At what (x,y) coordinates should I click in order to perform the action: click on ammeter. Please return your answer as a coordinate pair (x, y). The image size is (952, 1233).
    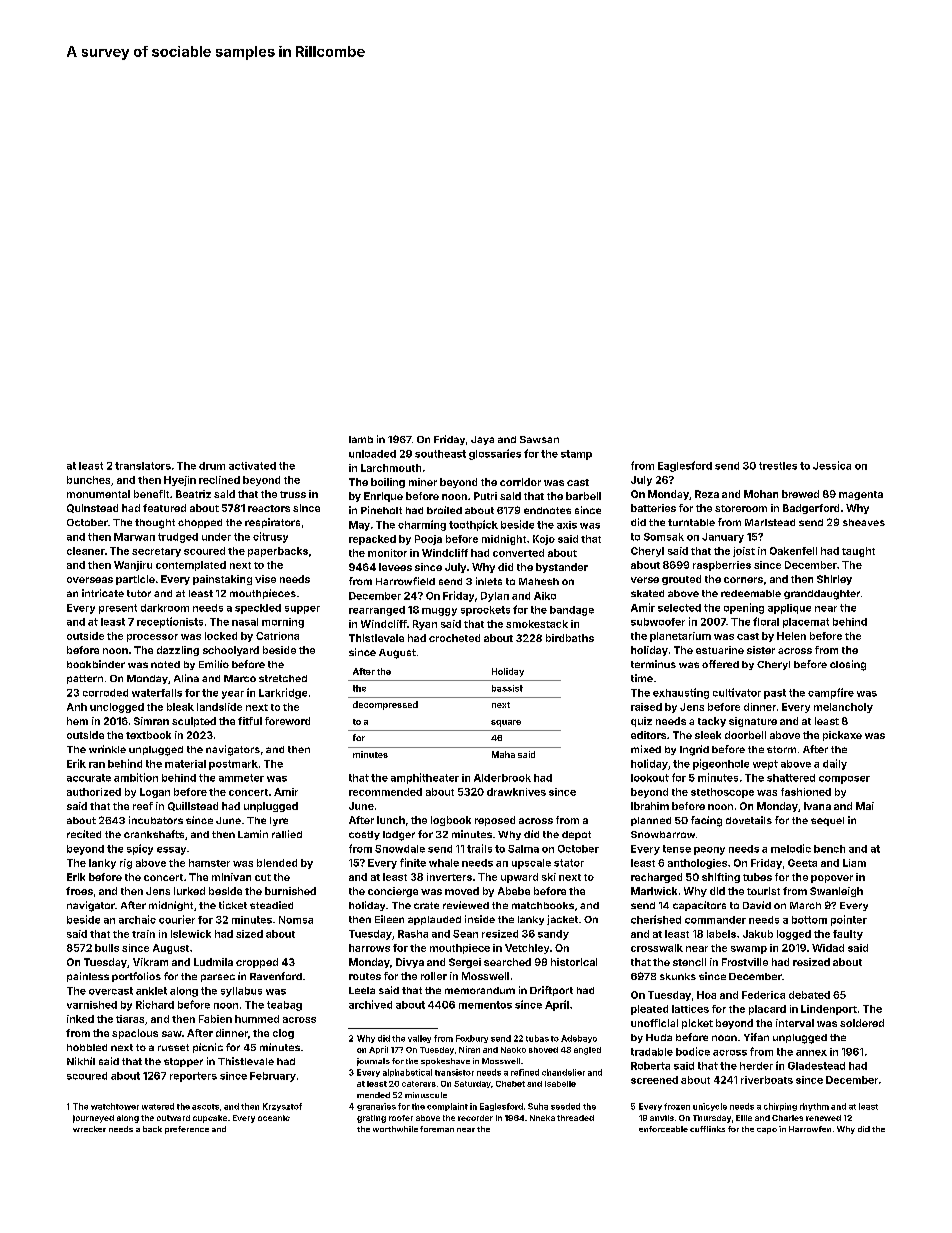
    Looking at the image, I should click on (241, 778).
